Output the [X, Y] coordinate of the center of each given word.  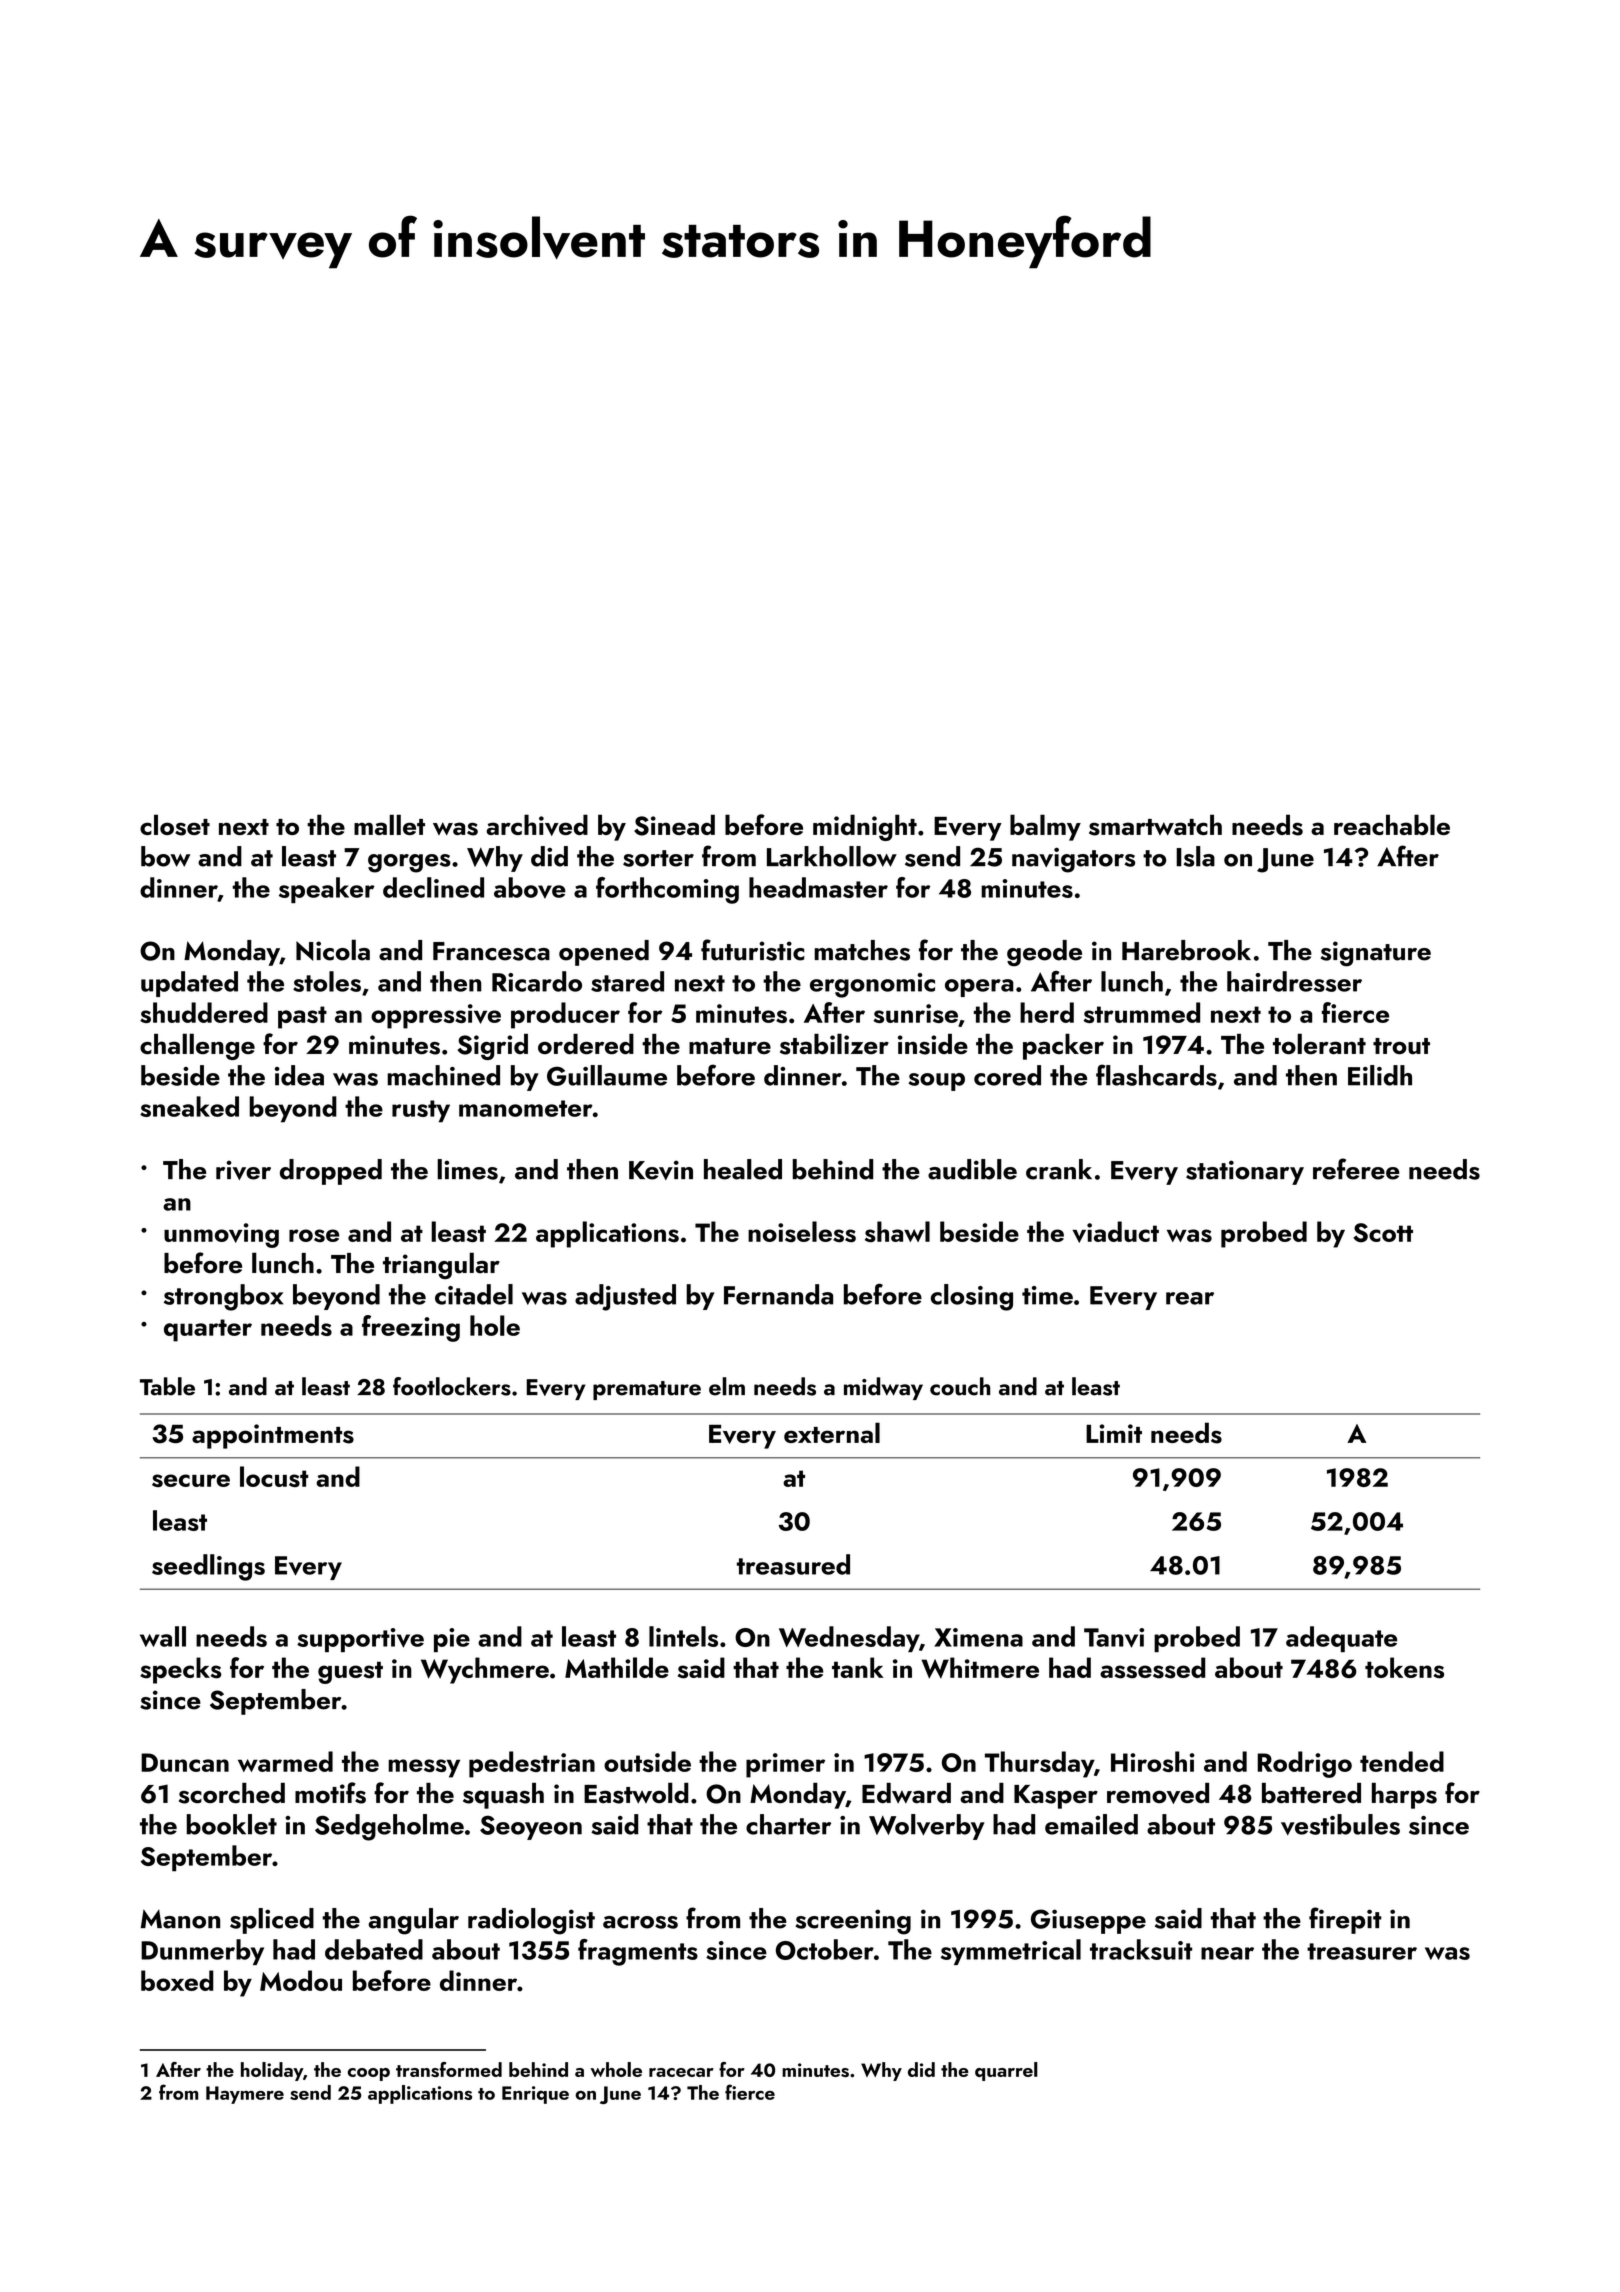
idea [299, 1075]
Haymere [245, 2095]
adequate [1341, 1639]
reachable [1392, 824]
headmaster [818, 887]
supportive [360, 1640]
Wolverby [927, 1827]
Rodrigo [1304, 1764]
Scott [1383, 1233]
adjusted [625, 1297]
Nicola [333, 950]
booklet [232, 1824]
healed [743, 1169]
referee [1356, 1169]
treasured [793, 1564]
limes [467, 1169]
